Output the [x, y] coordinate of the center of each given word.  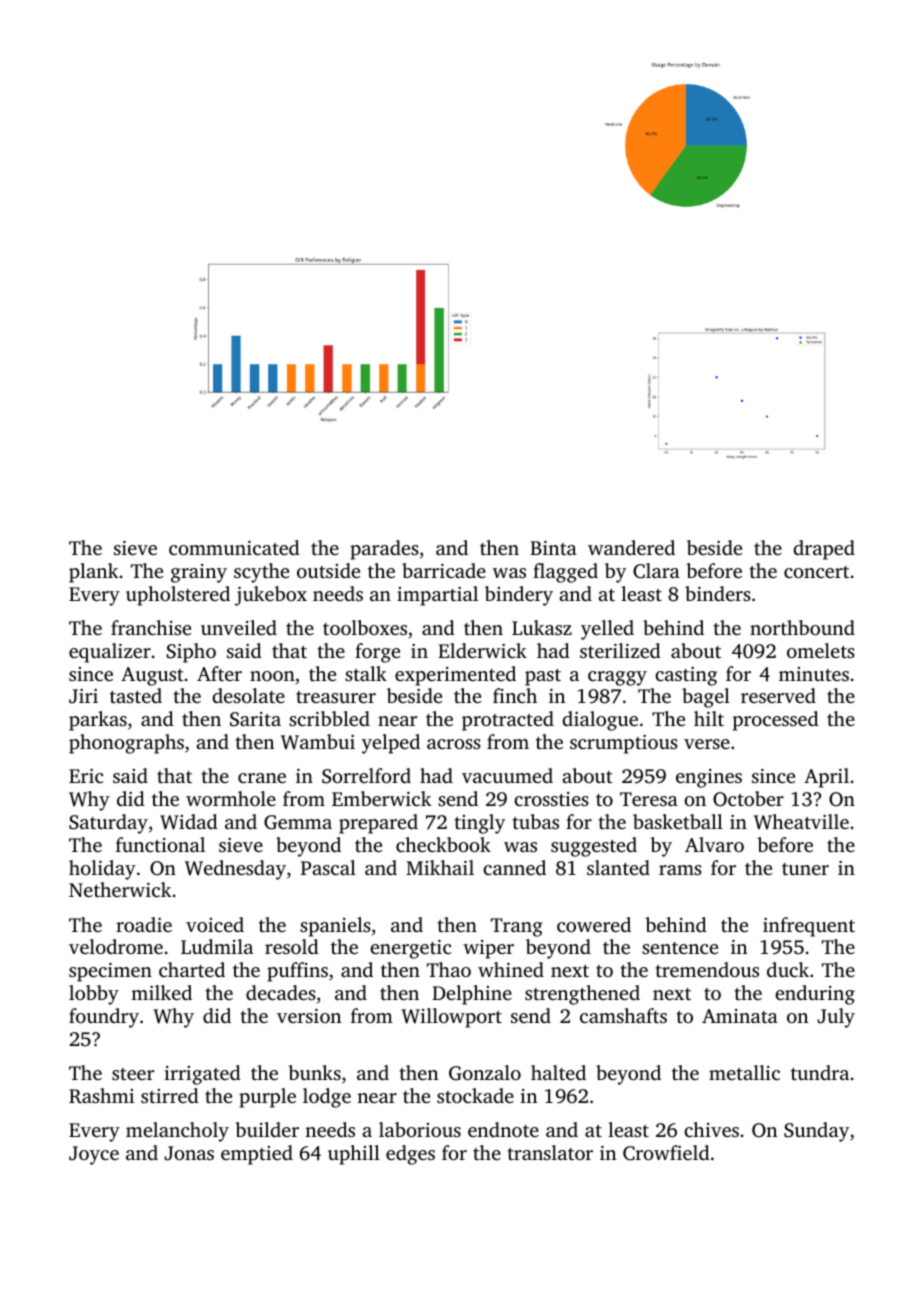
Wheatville [801, 822]
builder [267, 1129]
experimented [455, 676]
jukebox [271, 596]
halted [558, 1072]
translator [550, 1152]
